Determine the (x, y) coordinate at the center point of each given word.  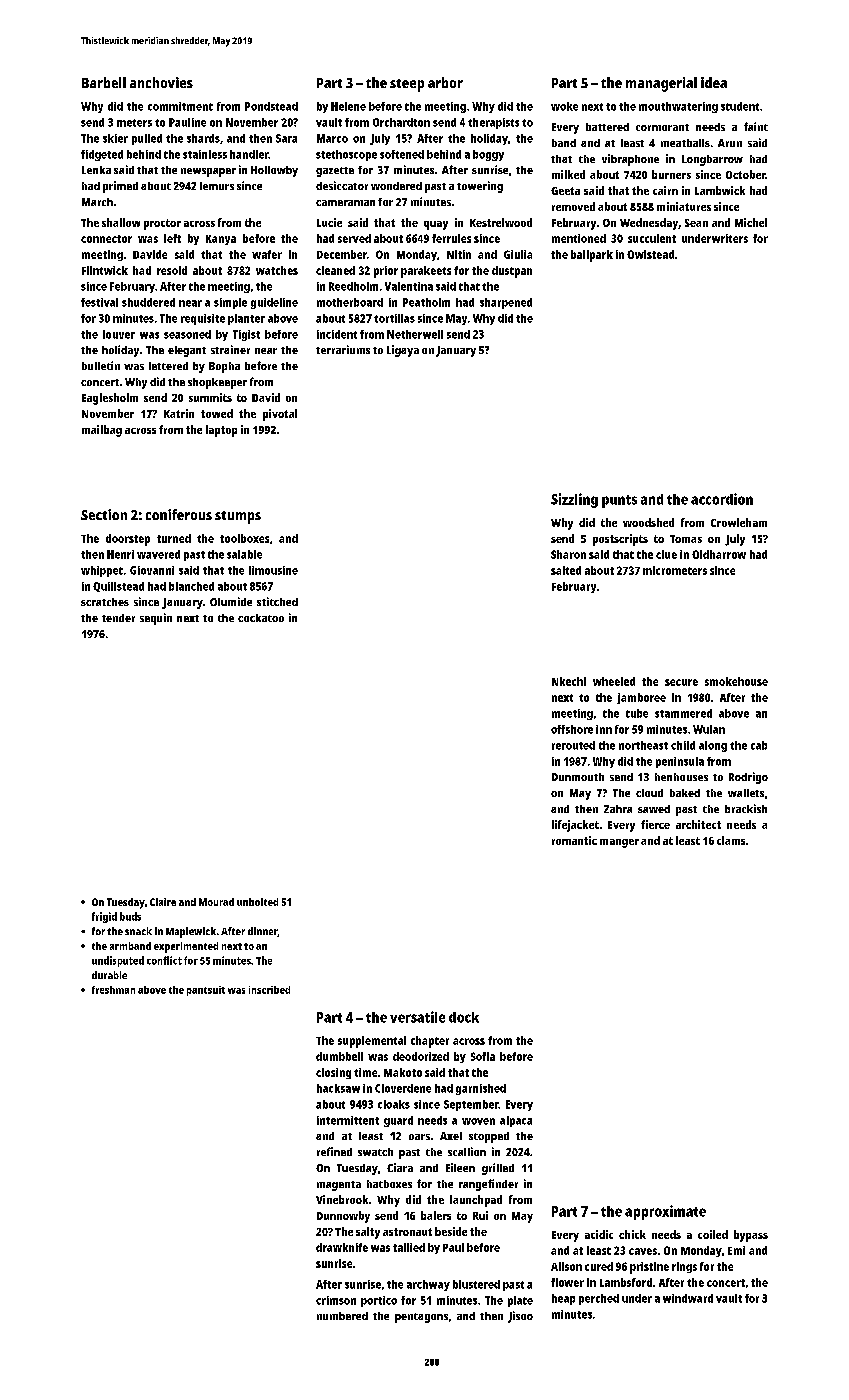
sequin (156, 619)
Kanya (221, 240)
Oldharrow (719, 554)
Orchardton (401, 122)
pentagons (421, 1318)
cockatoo (261, 618)
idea (714, 82)
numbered (342, 1316)
